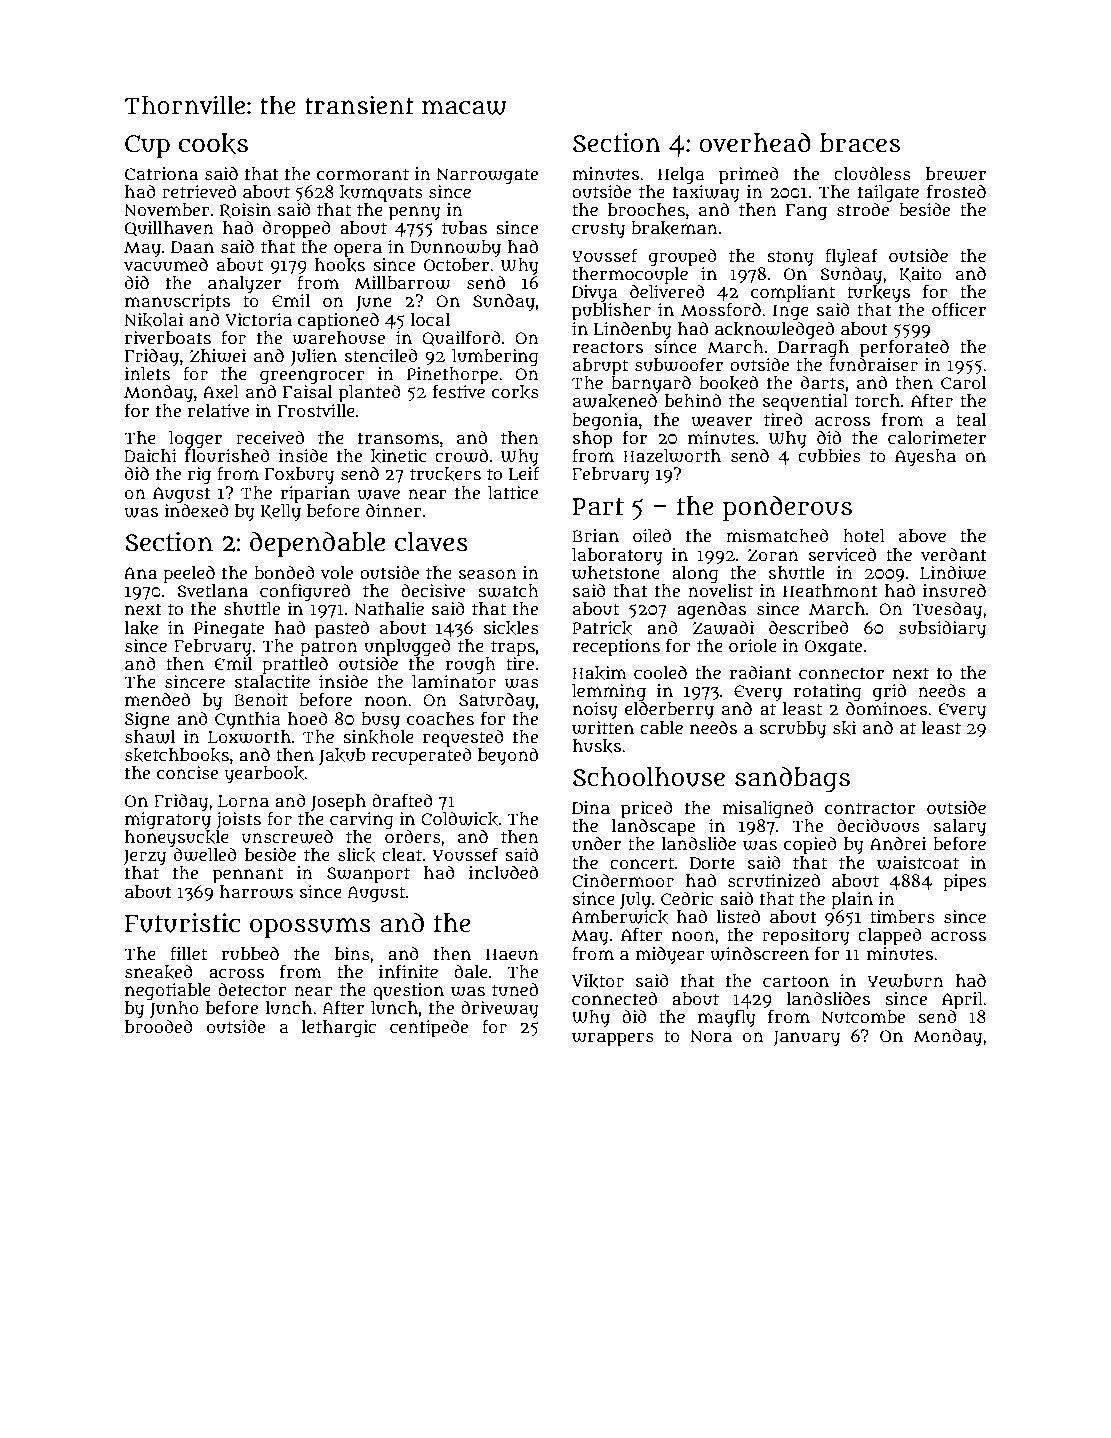 The width and height of the screenshot is (1111, 1438). Describe the element at coordinates (793, 730) in the screenshot. I see `scrubby` at that location.
